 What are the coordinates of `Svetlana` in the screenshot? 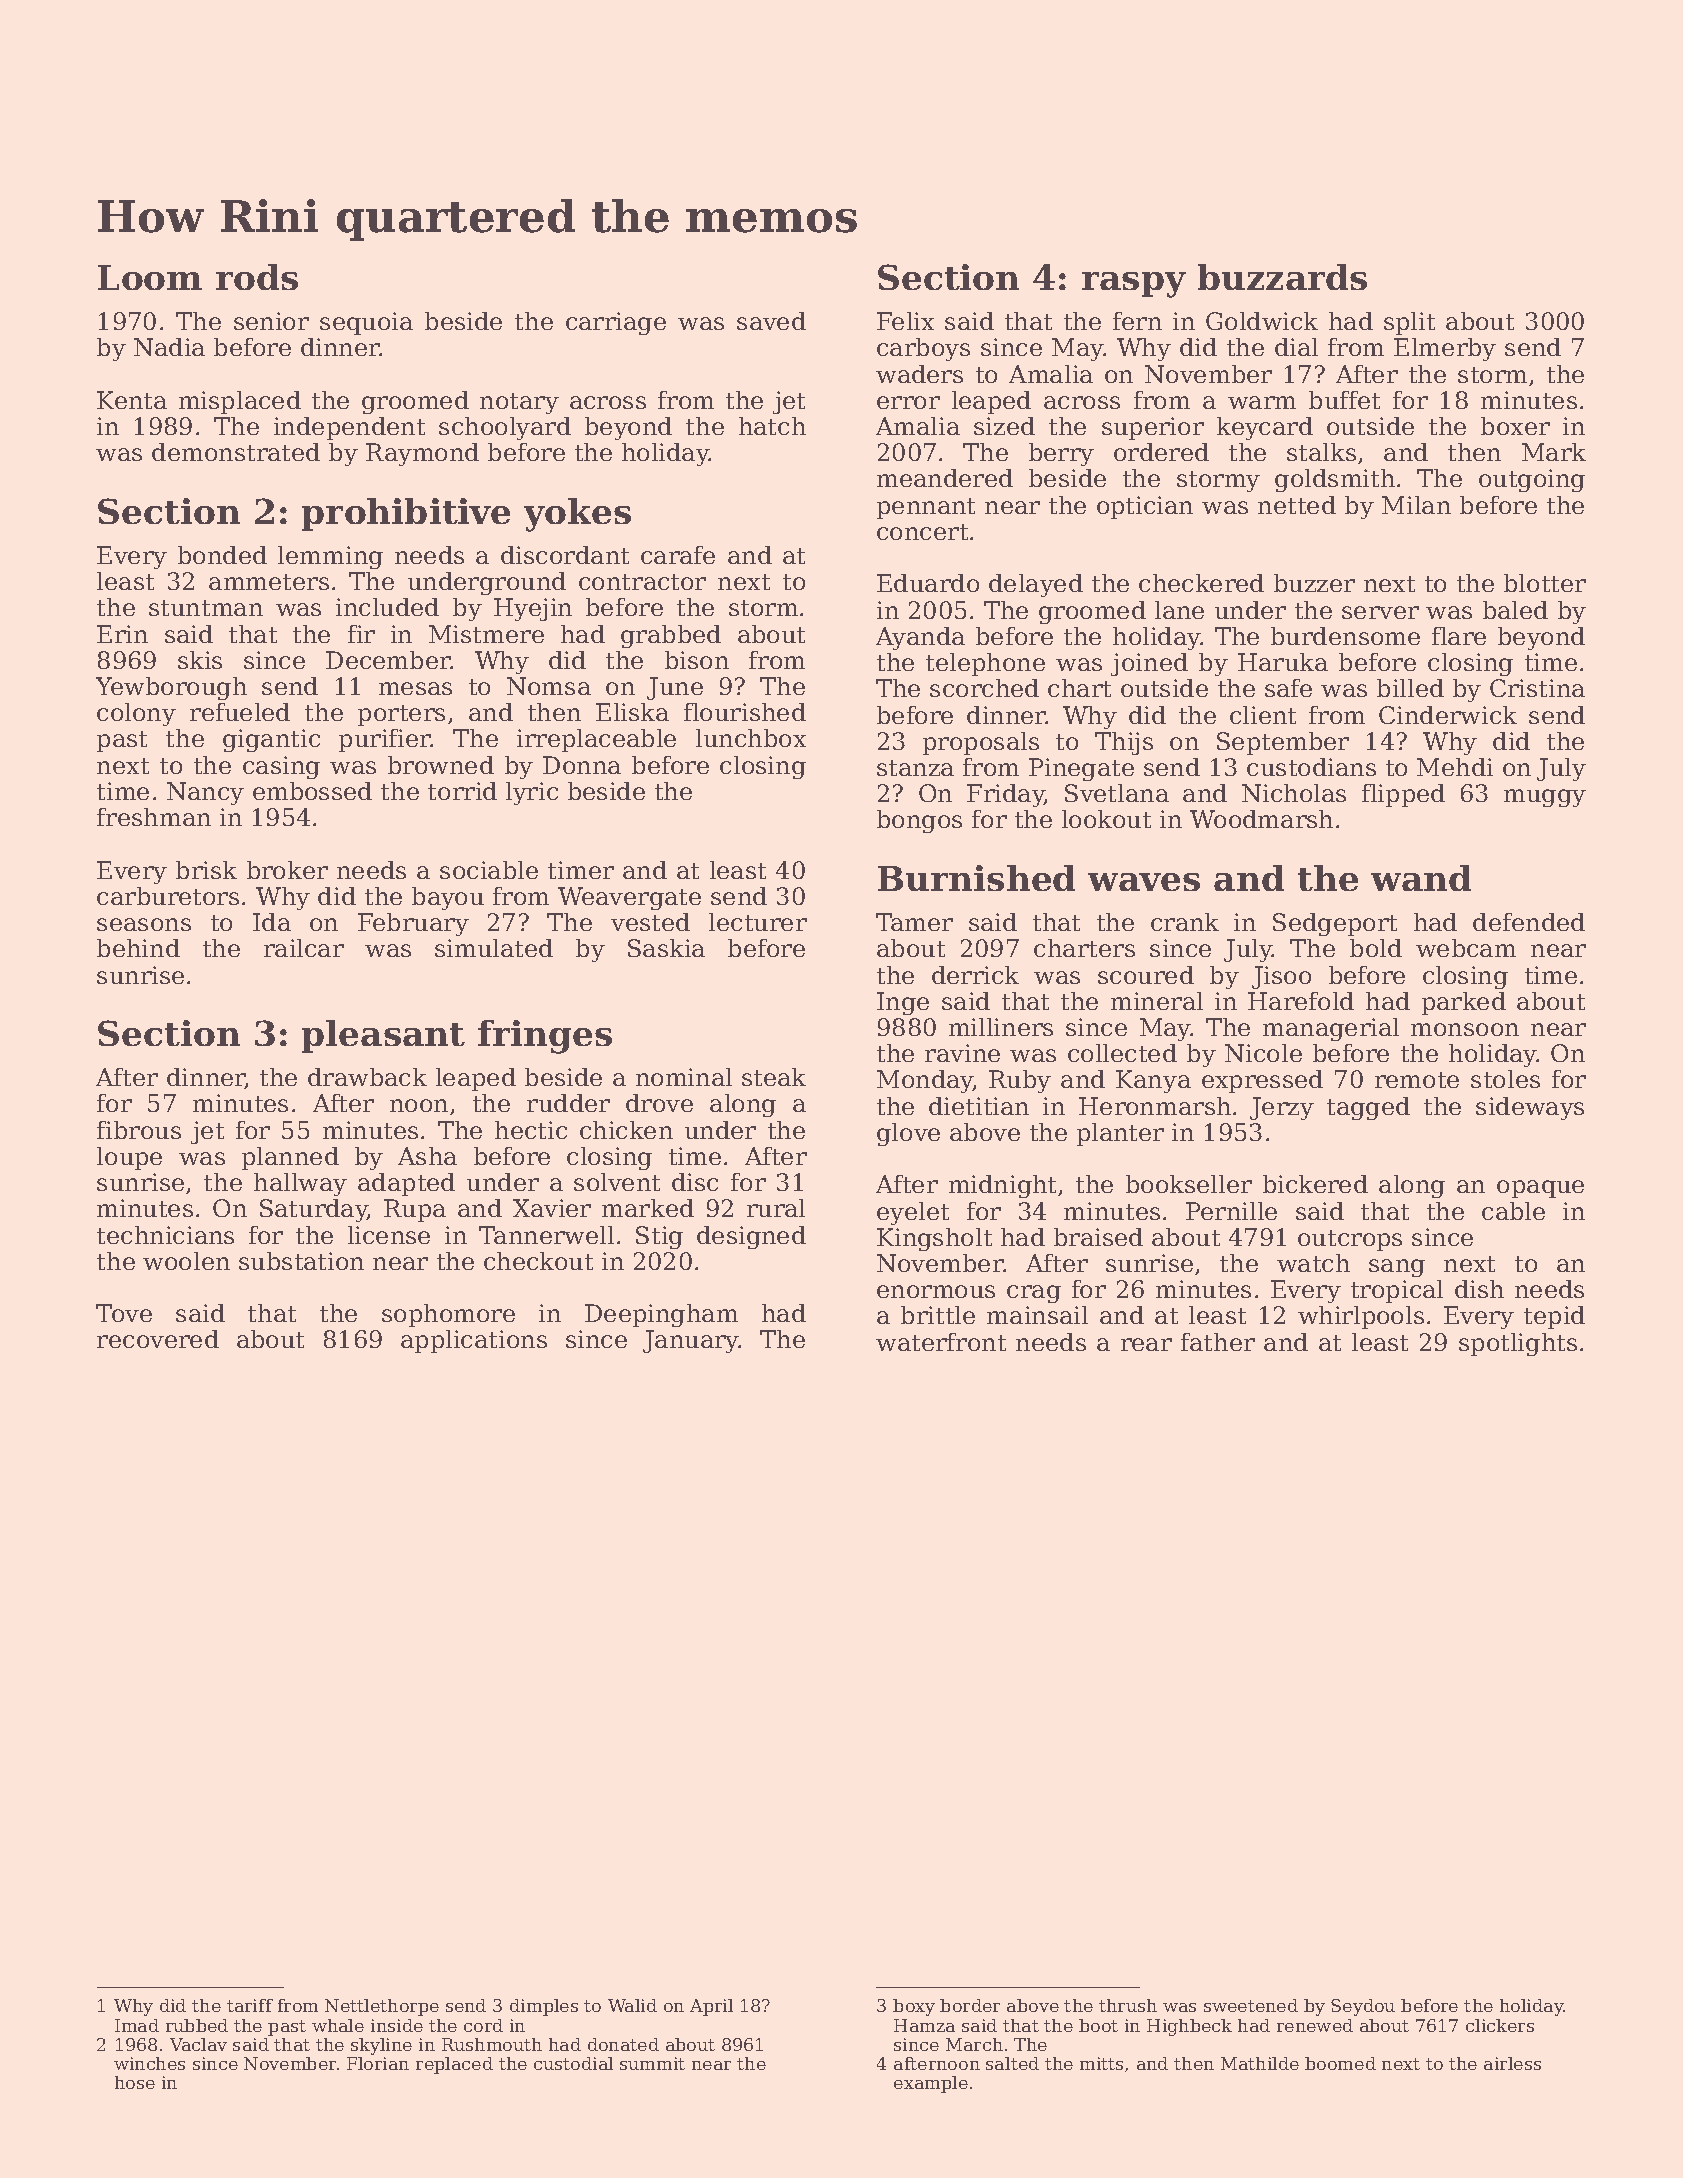 It's located at (1117, 793).
